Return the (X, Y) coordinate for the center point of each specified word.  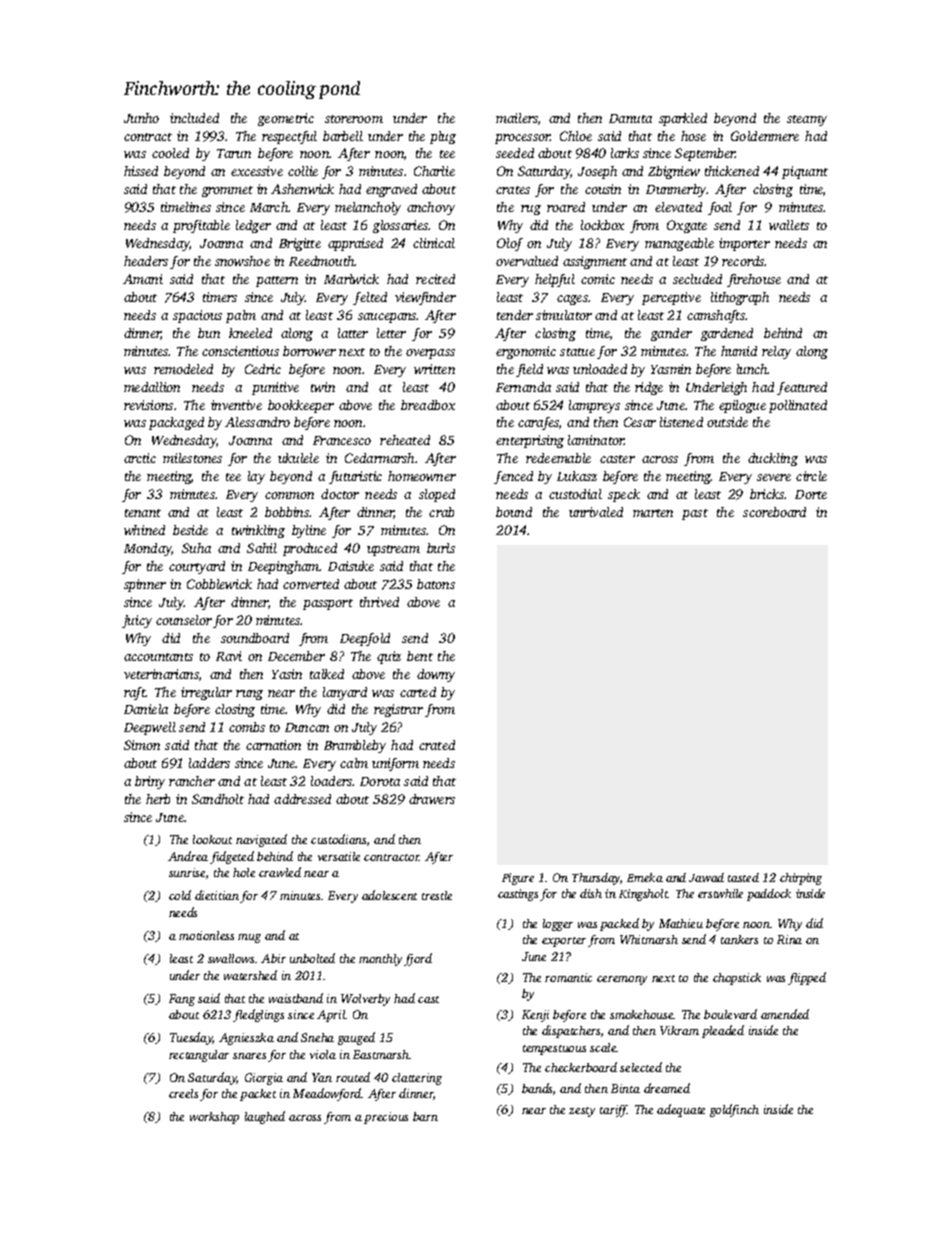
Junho (141, 118)
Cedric (263, 369)
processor (522, 139)
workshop (214, 1118)
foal (720, 208)
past (695, 514)
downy (436, 675)
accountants (158, 657)
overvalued (527, 261)
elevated (678, 207)
